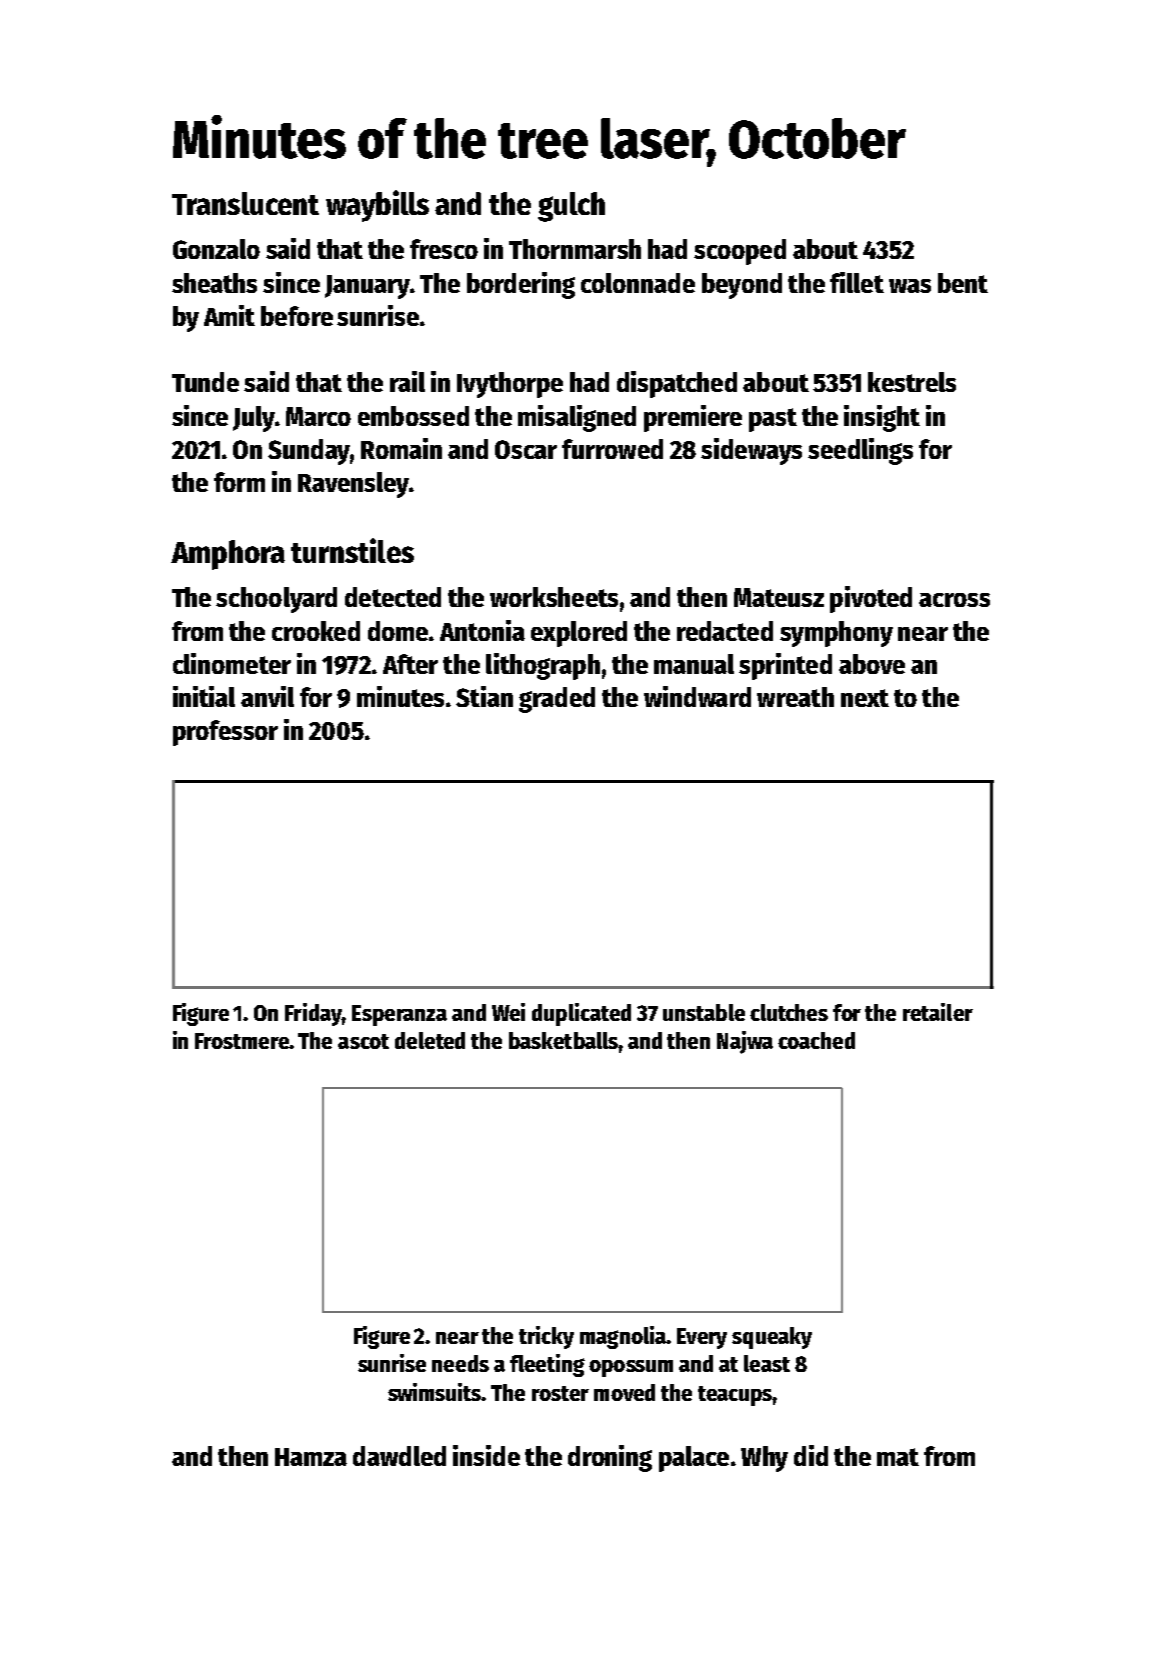 The image size is (1165, 1654). I want to click on scooped, so click(740, 252).
